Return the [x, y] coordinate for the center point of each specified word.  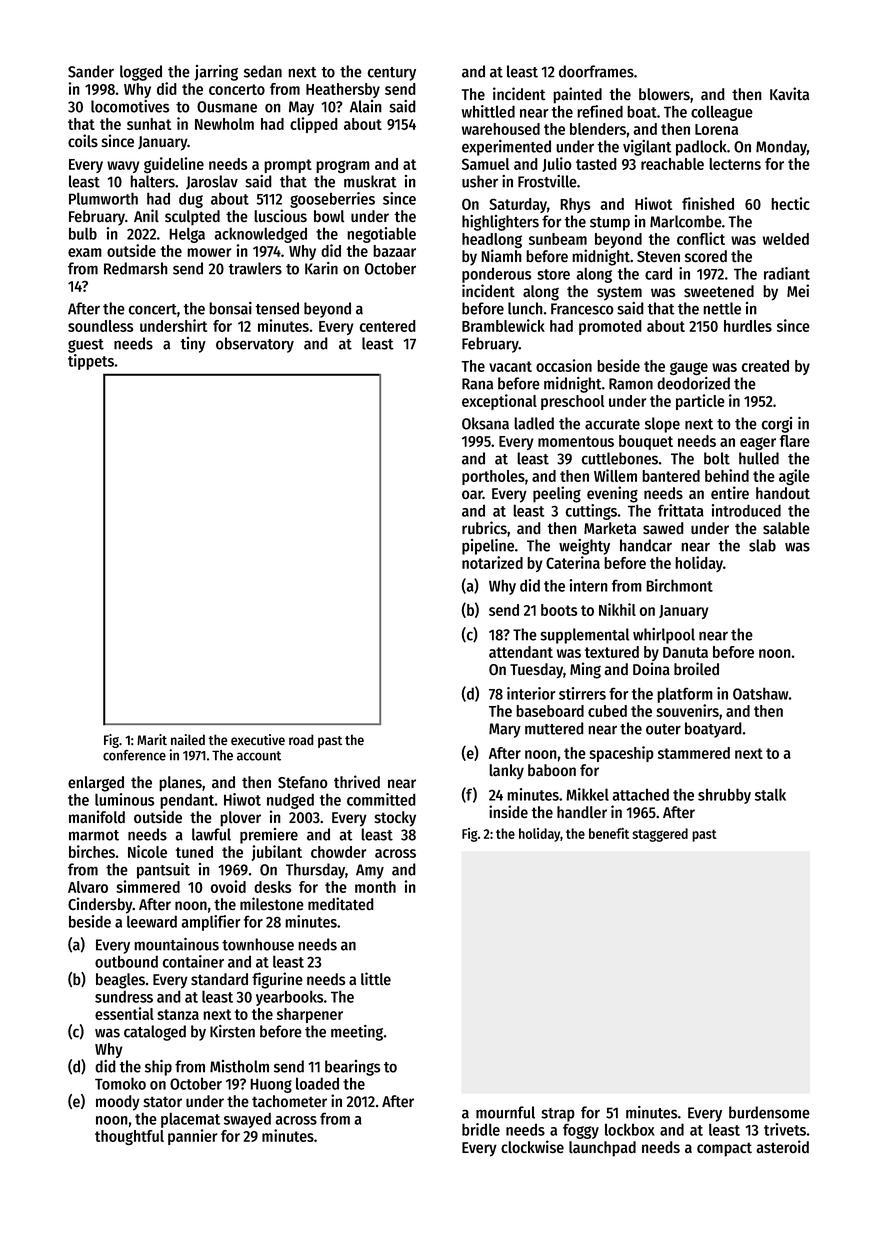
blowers [664, 94]
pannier [192, 1137]
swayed [247, 1120]
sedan [263, 71]
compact [724, 1149]
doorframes [596, 71]
